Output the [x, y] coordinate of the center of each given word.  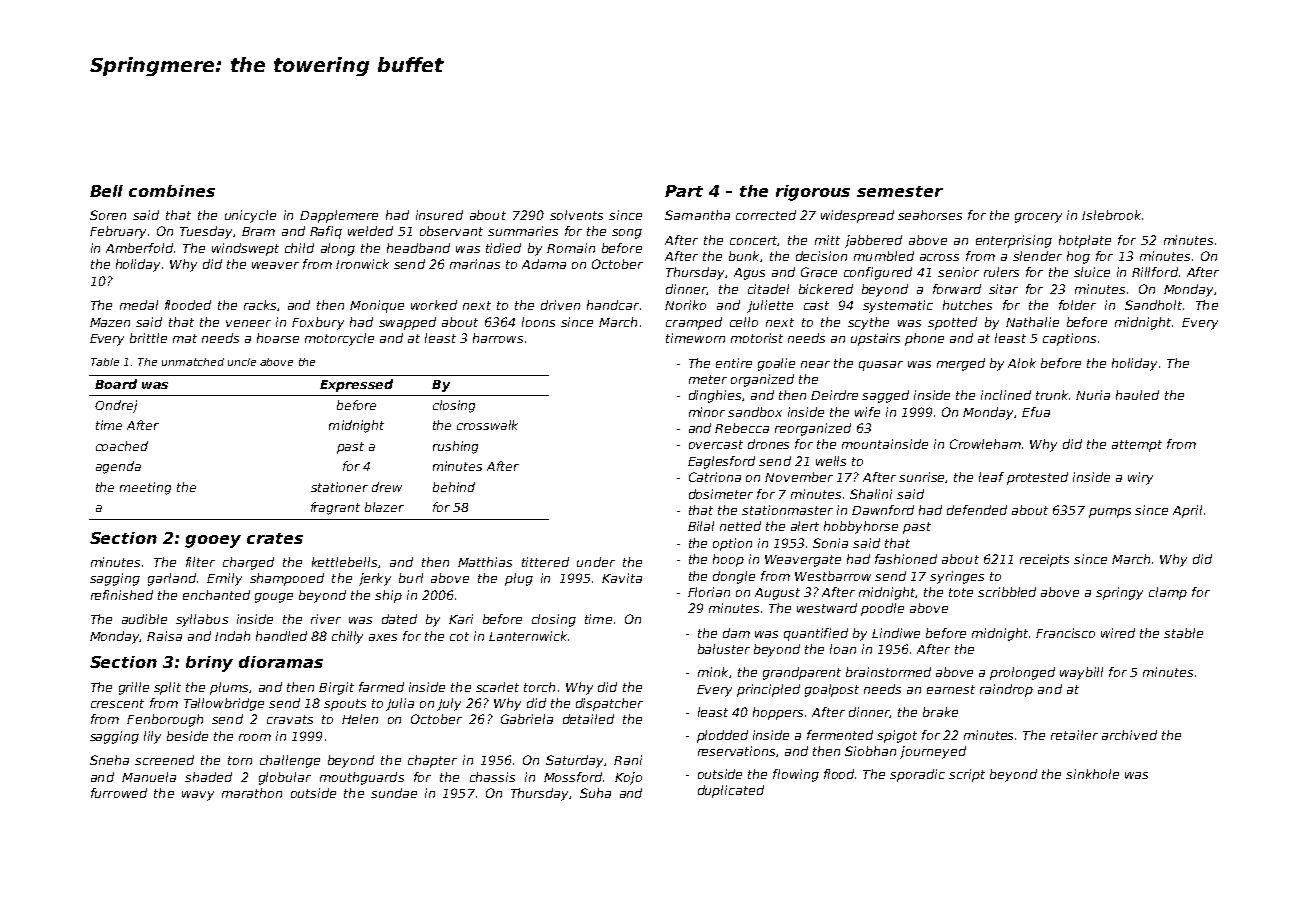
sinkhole [1092, 774]
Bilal [701, 526]
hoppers [778, 713]
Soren [108, 215]
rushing [455, 447]
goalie [776, 364]
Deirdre [834, 395]
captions [1069, 339]
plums [229, 688]
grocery [1038, 218]
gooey [213, 541]
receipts [1044, 560]
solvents [576, 215]
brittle [148, 338]
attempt [1137, 446]
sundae [394, 793]
